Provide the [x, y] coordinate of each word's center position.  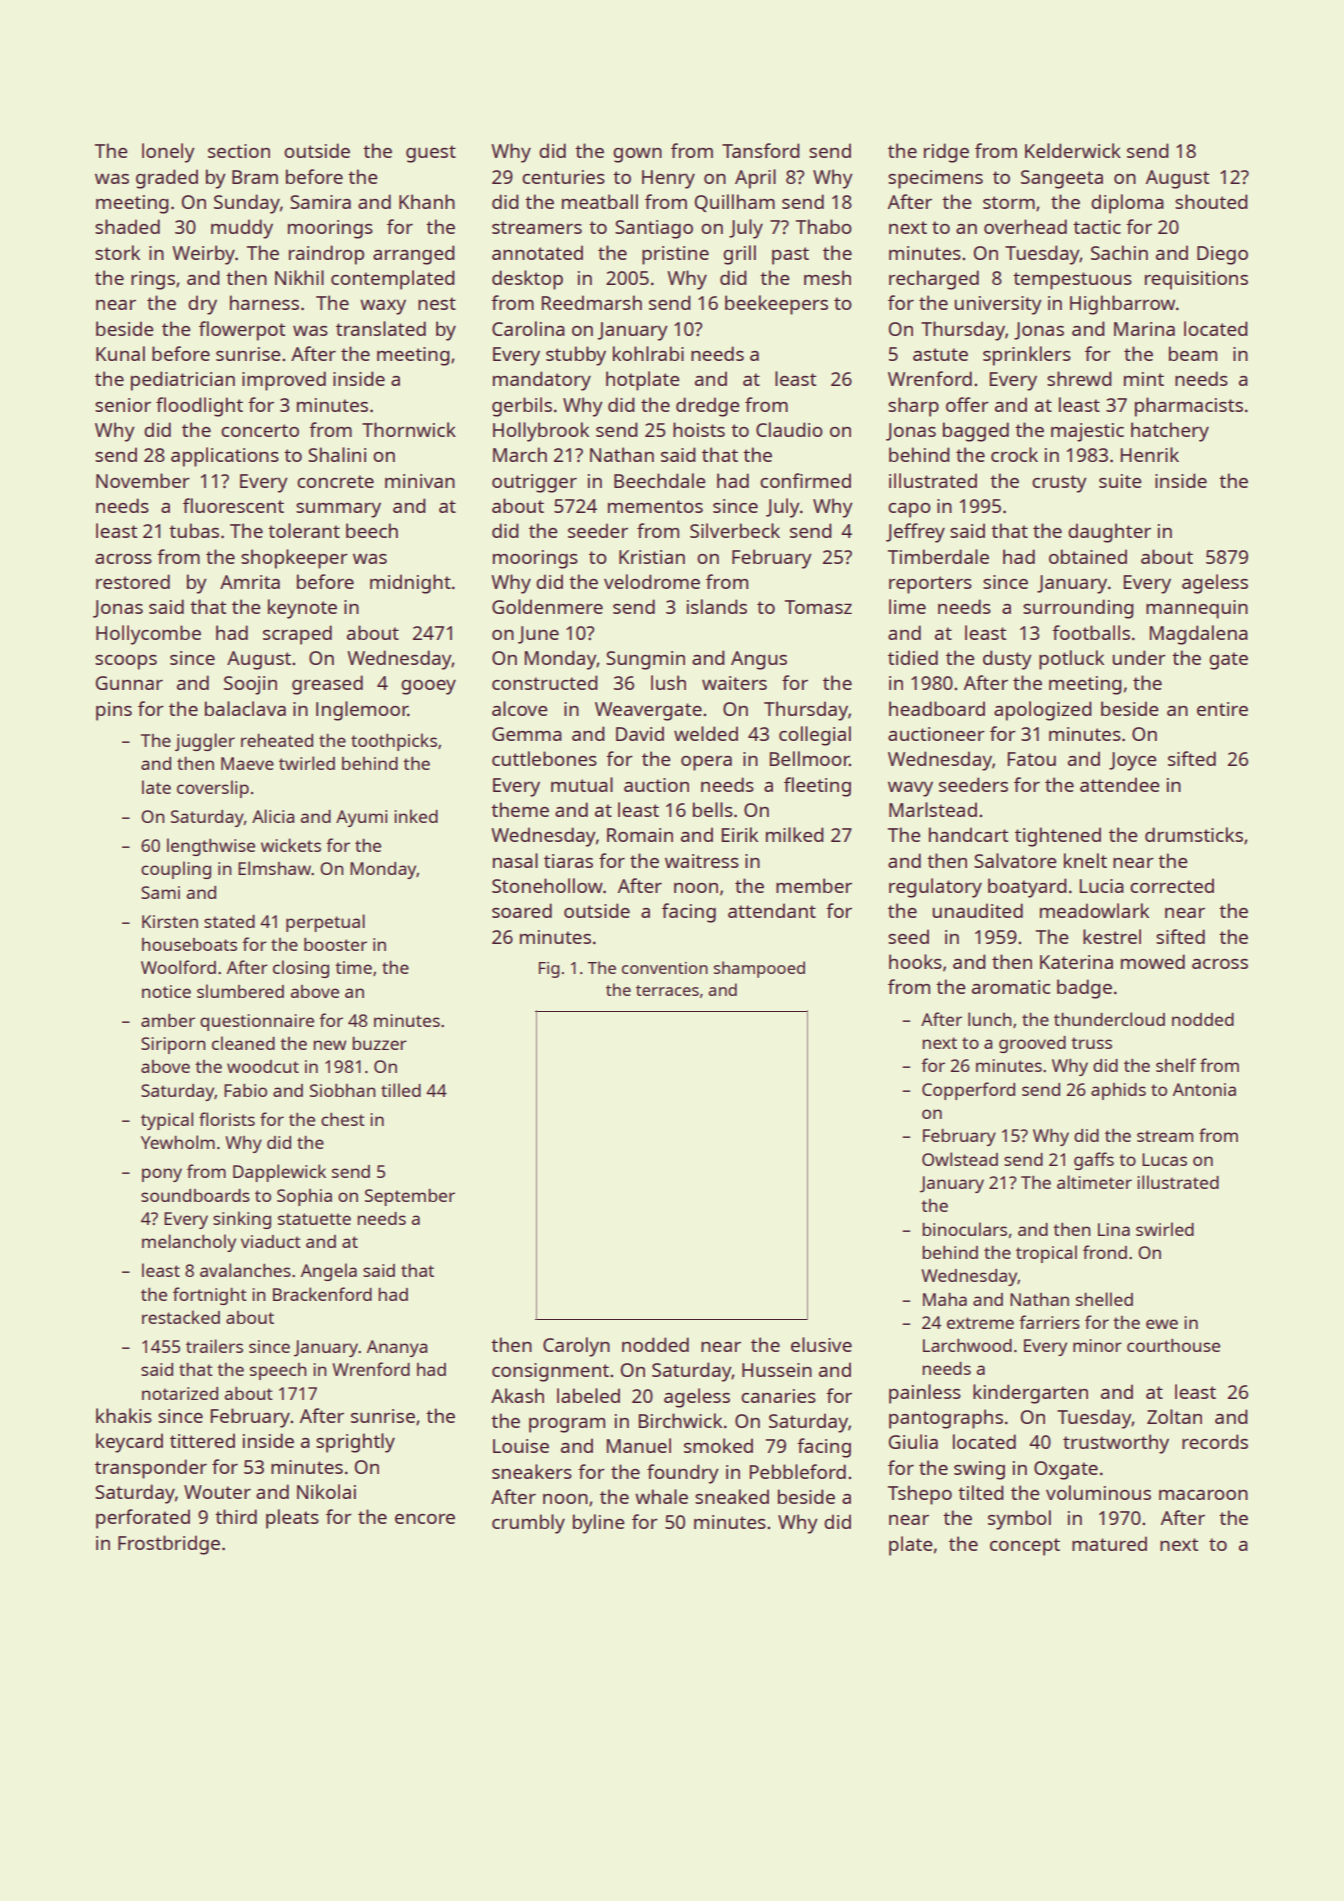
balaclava [245, 708]
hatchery [1170, 432]
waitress [702, 861]
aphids [1118, 1091]
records [1215, 1441]
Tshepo [920, 1495]
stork [117, 252]
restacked [181, 1317]
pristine [675, 255]
